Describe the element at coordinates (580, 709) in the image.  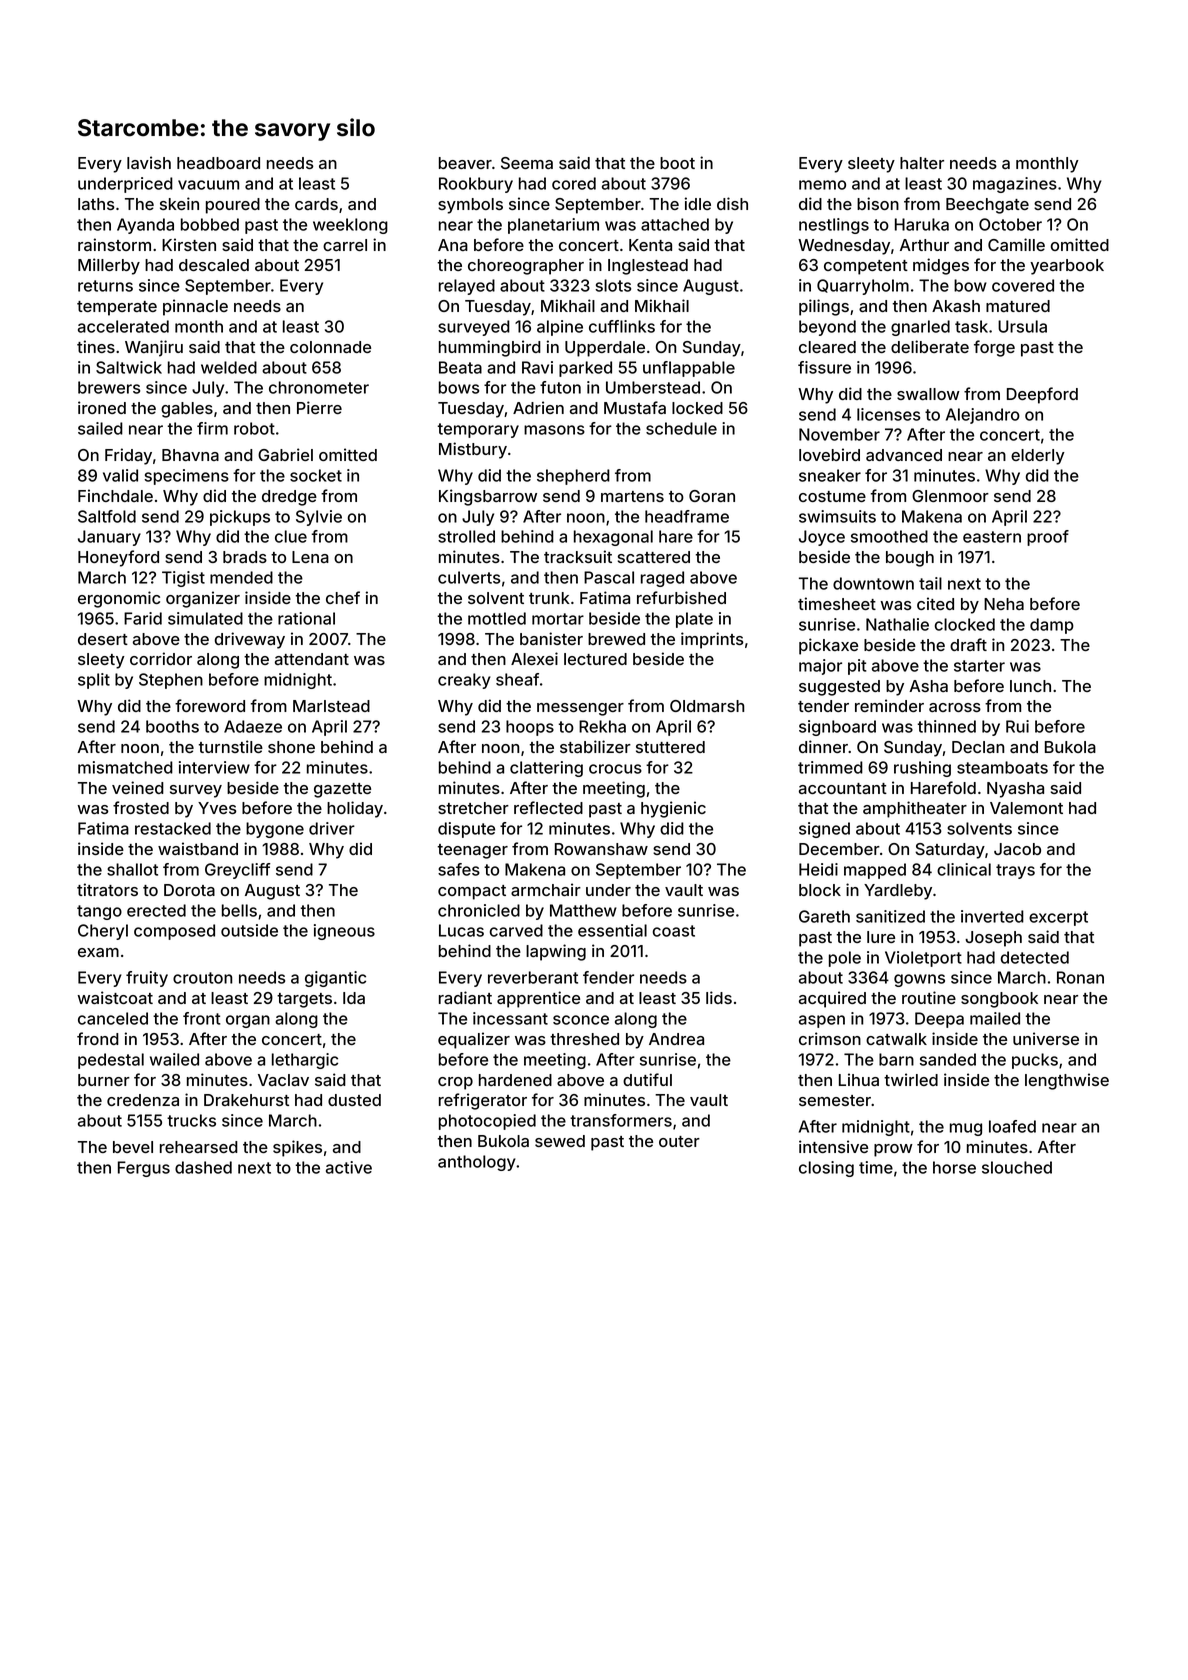
I see `messenger` at that location.
